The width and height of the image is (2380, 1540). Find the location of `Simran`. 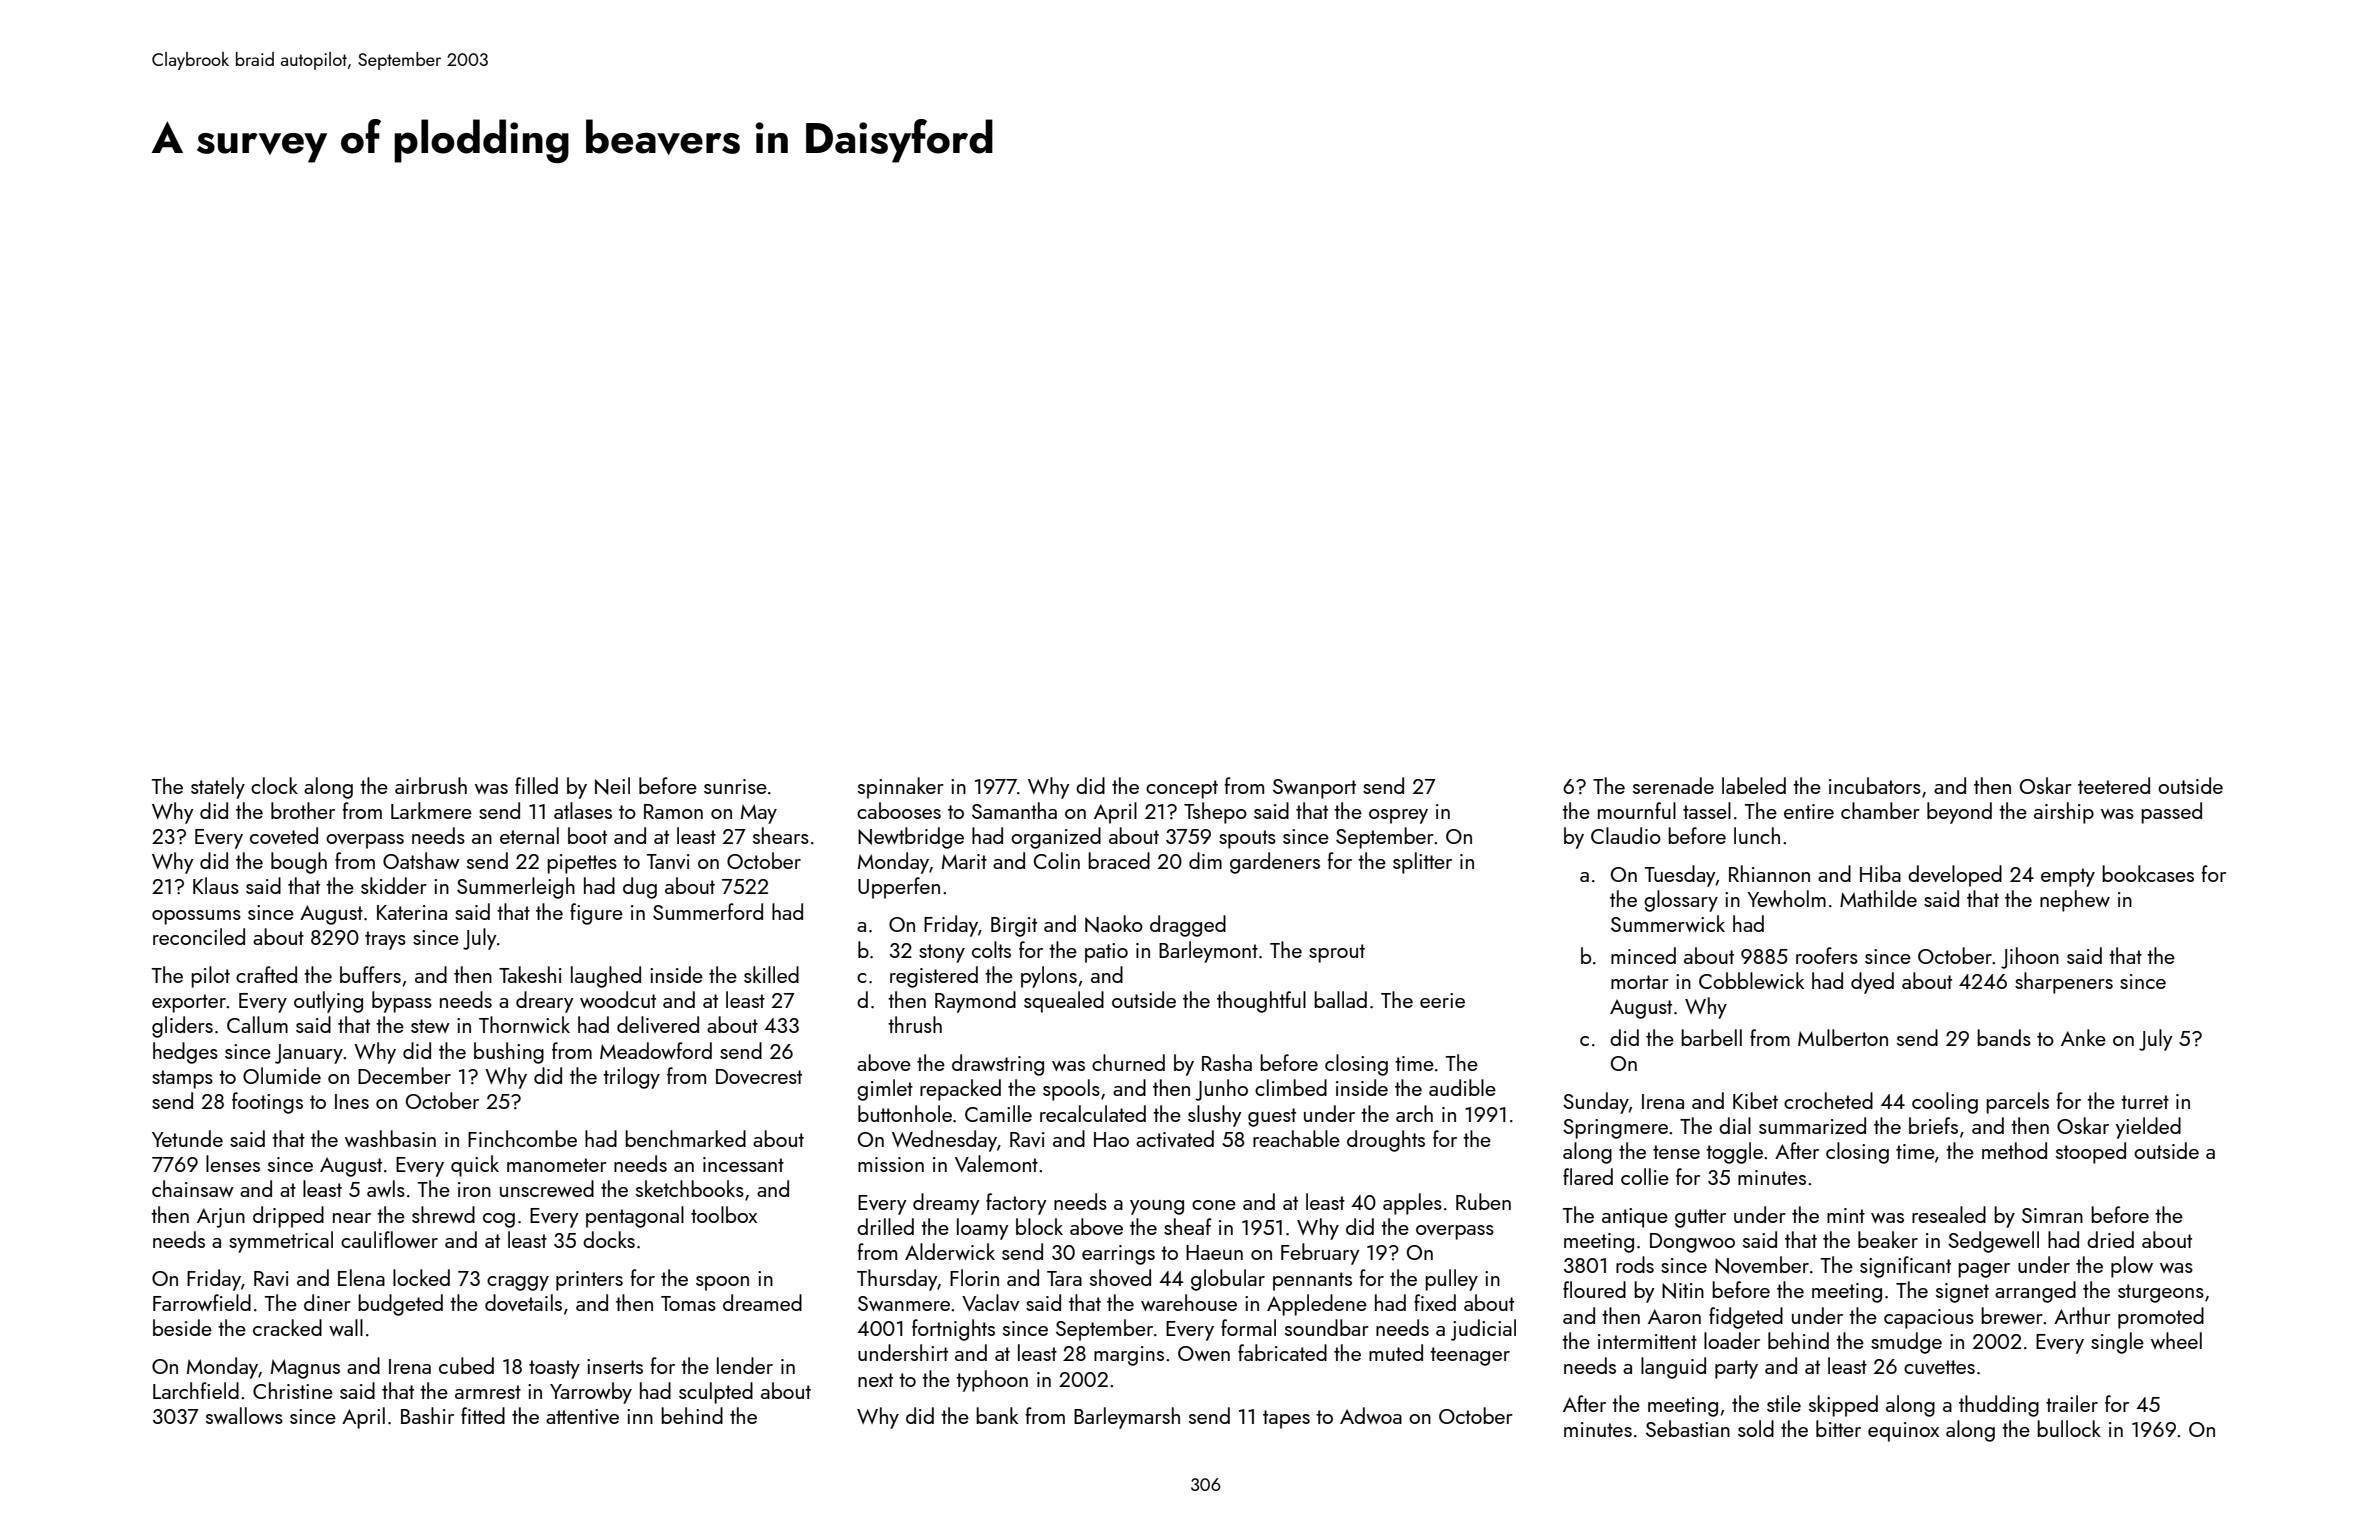

Simran is located at coordinates (2052, 1215).
